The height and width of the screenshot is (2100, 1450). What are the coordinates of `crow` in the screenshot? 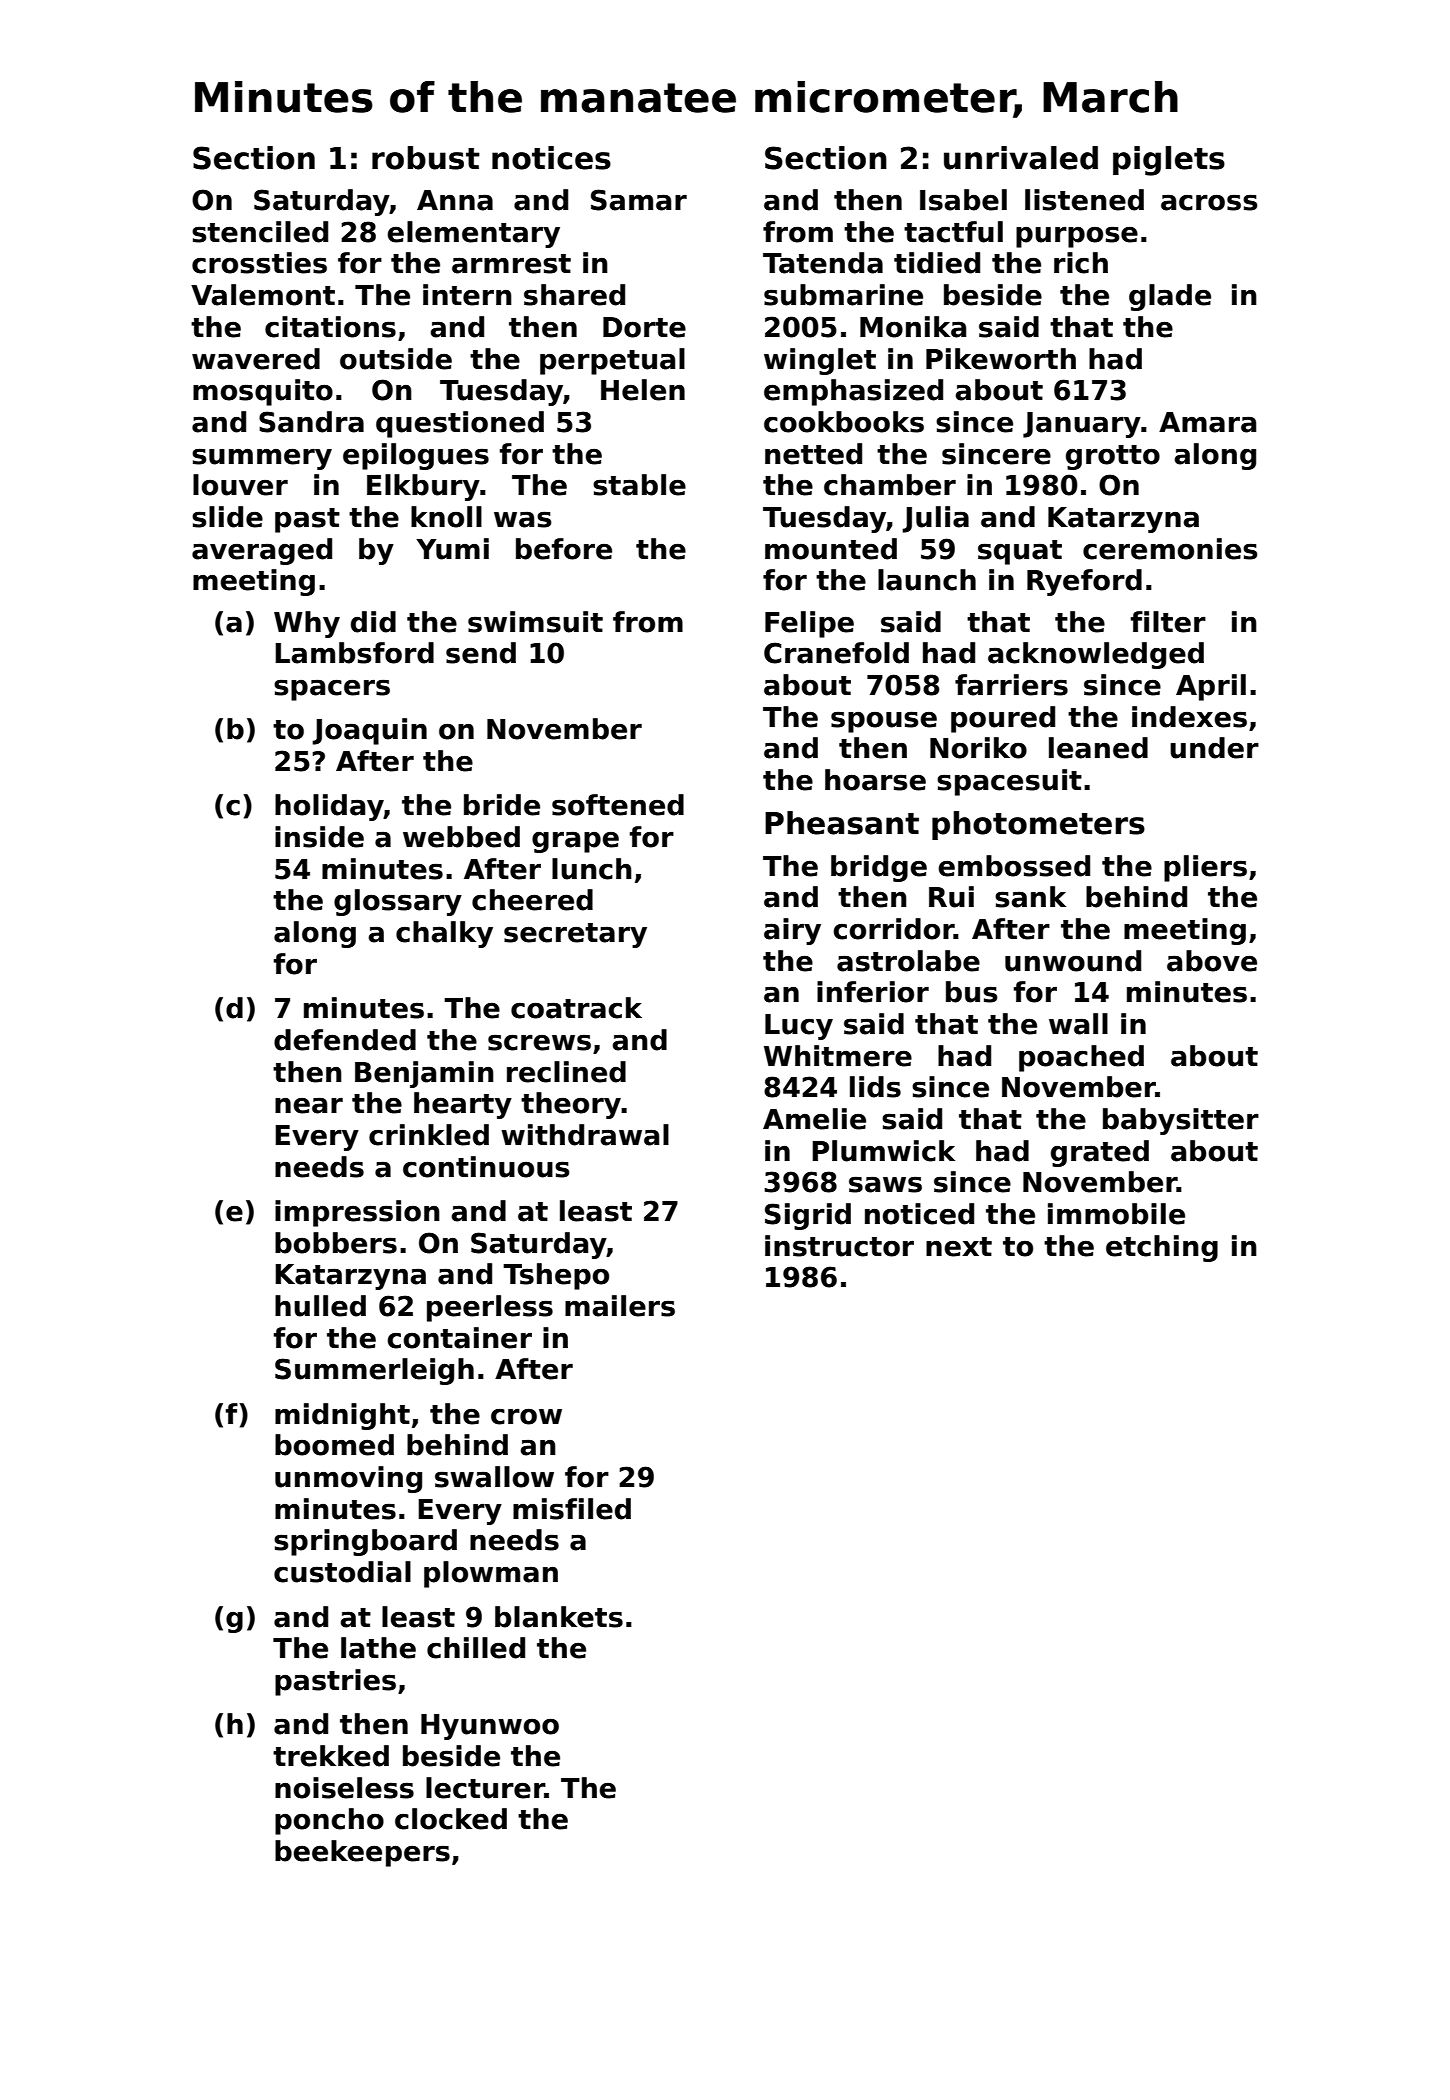 It's located at (526, 1417).
